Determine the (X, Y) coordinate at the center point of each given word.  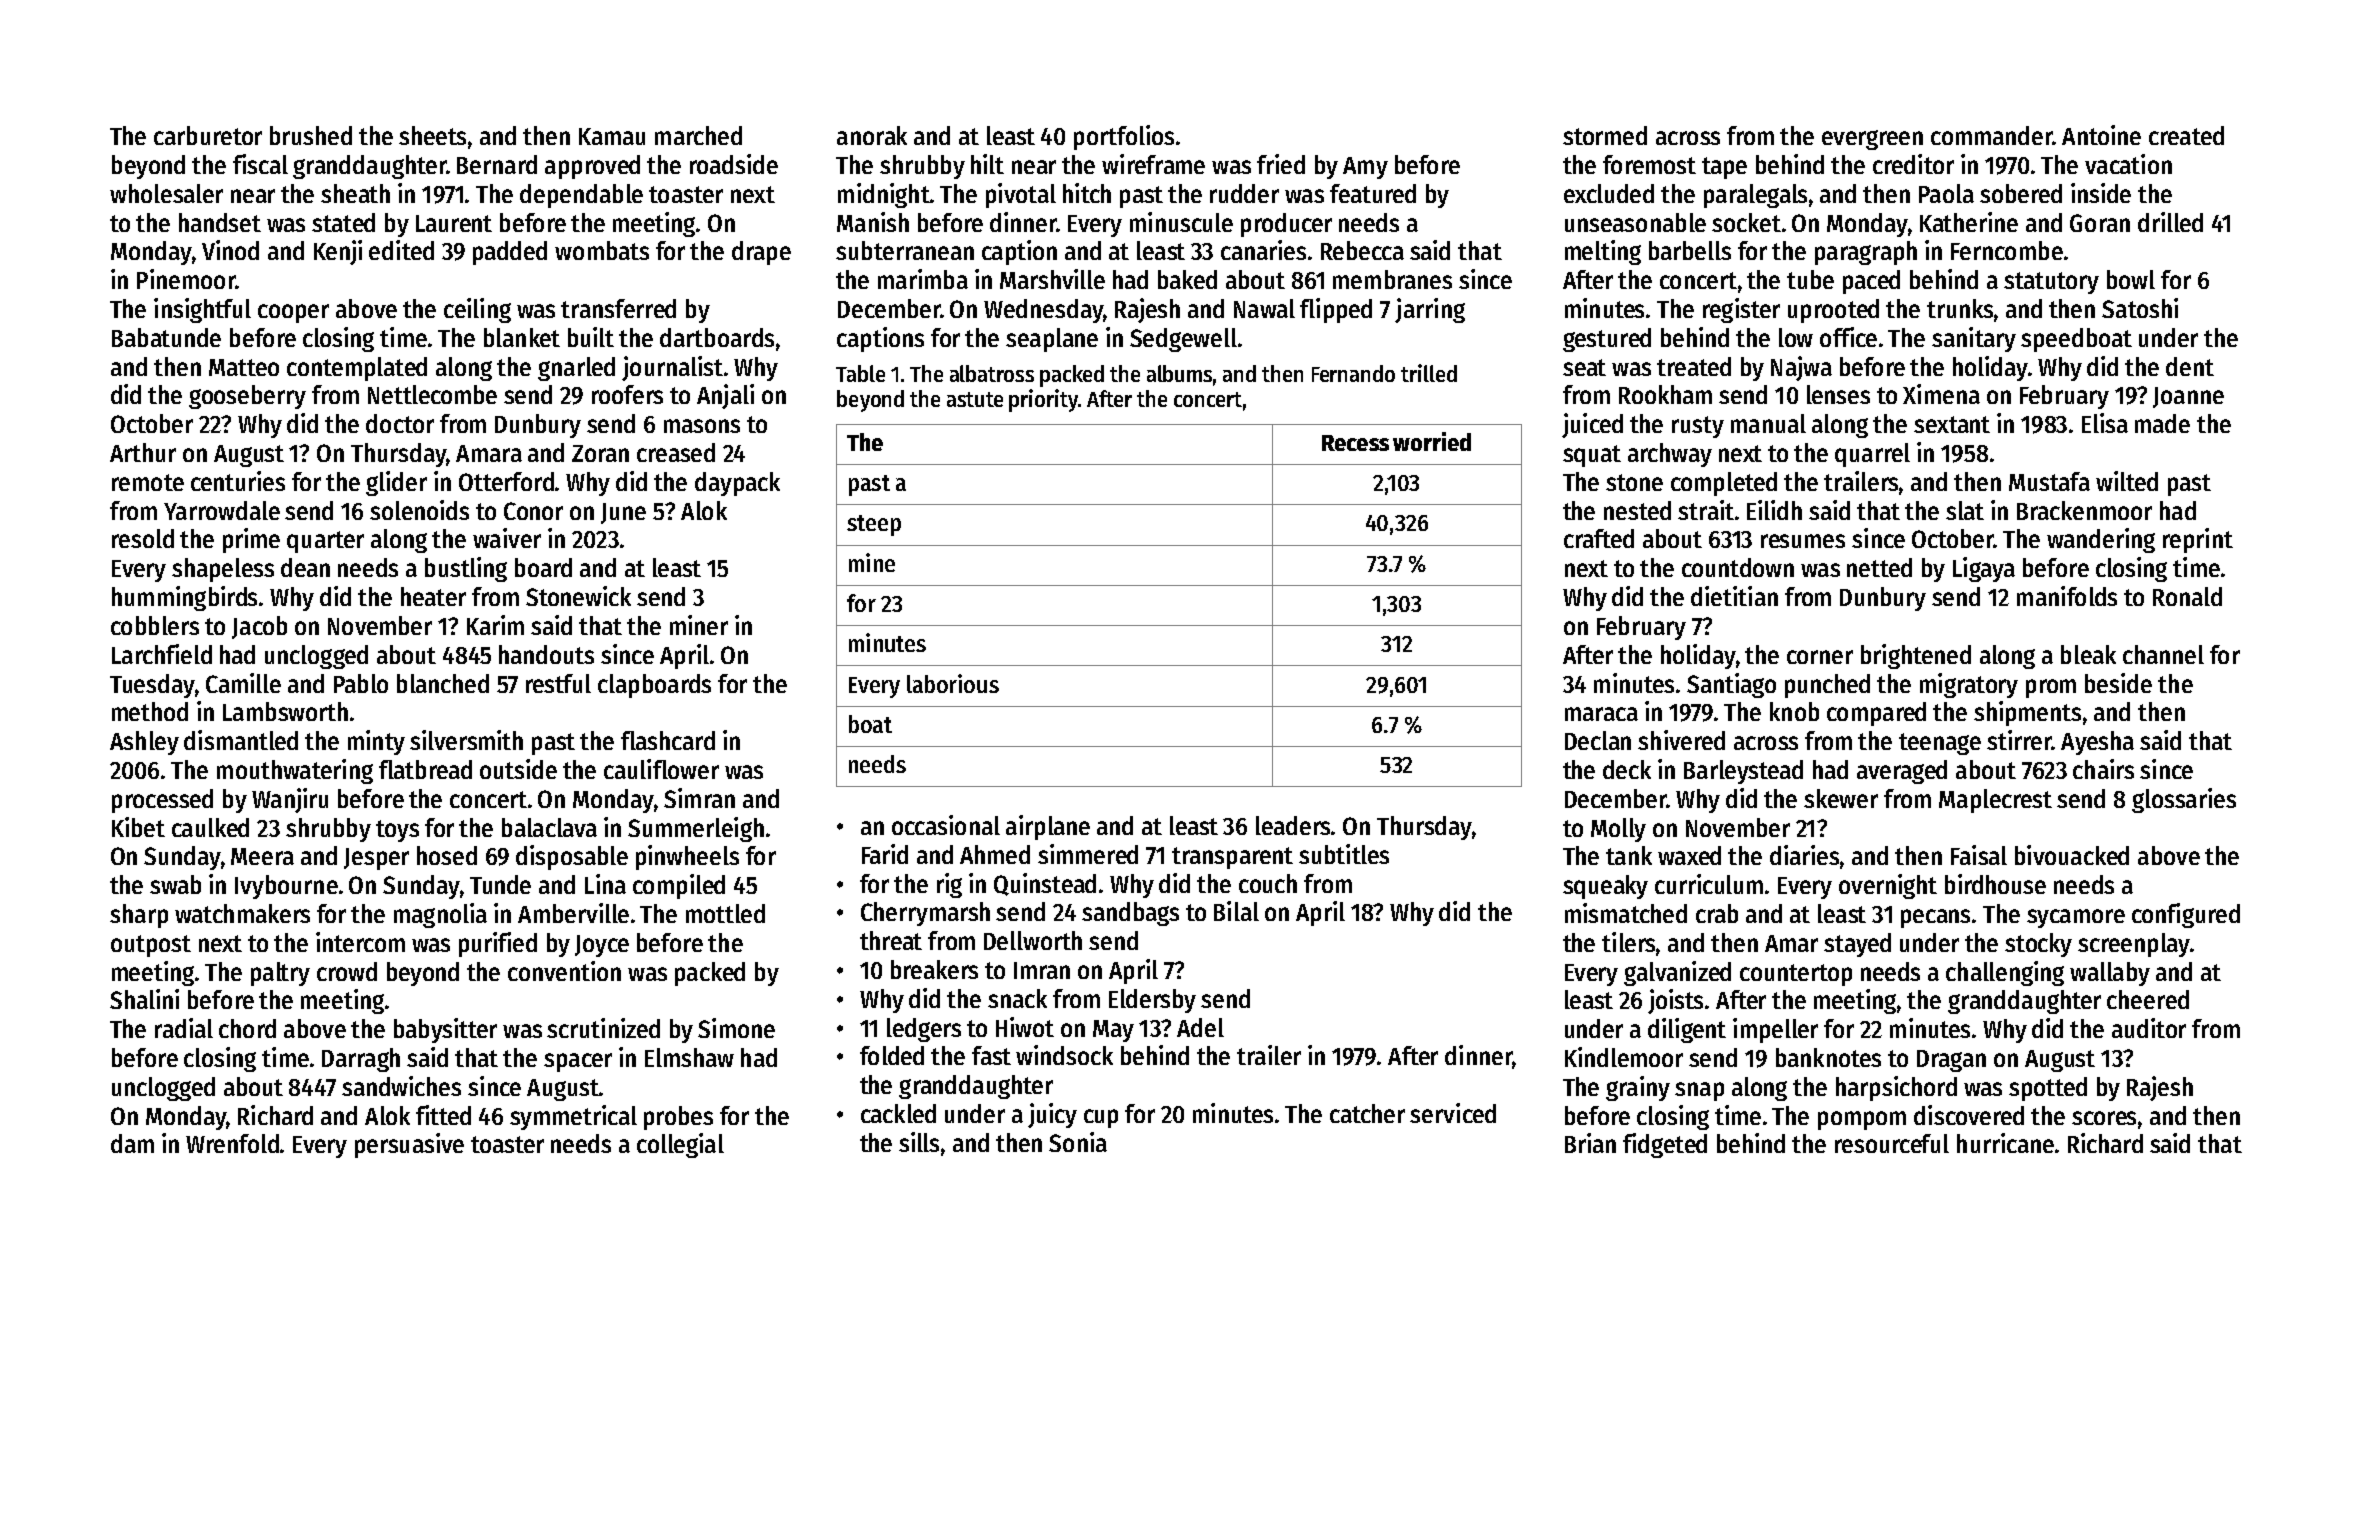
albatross (992, 373)
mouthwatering (295, 771)
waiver (507, 538)
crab (1717, 913)
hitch (1087, 193)
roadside (734, 164)
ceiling (477, 310)
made (2162, 423)
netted (1879, 567)
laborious (953, 683)
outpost (151, 946)
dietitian (1734, 596)
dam (132, 1143)
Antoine (2101, 135)
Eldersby (1152, 1001)
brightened (1916, 656)
